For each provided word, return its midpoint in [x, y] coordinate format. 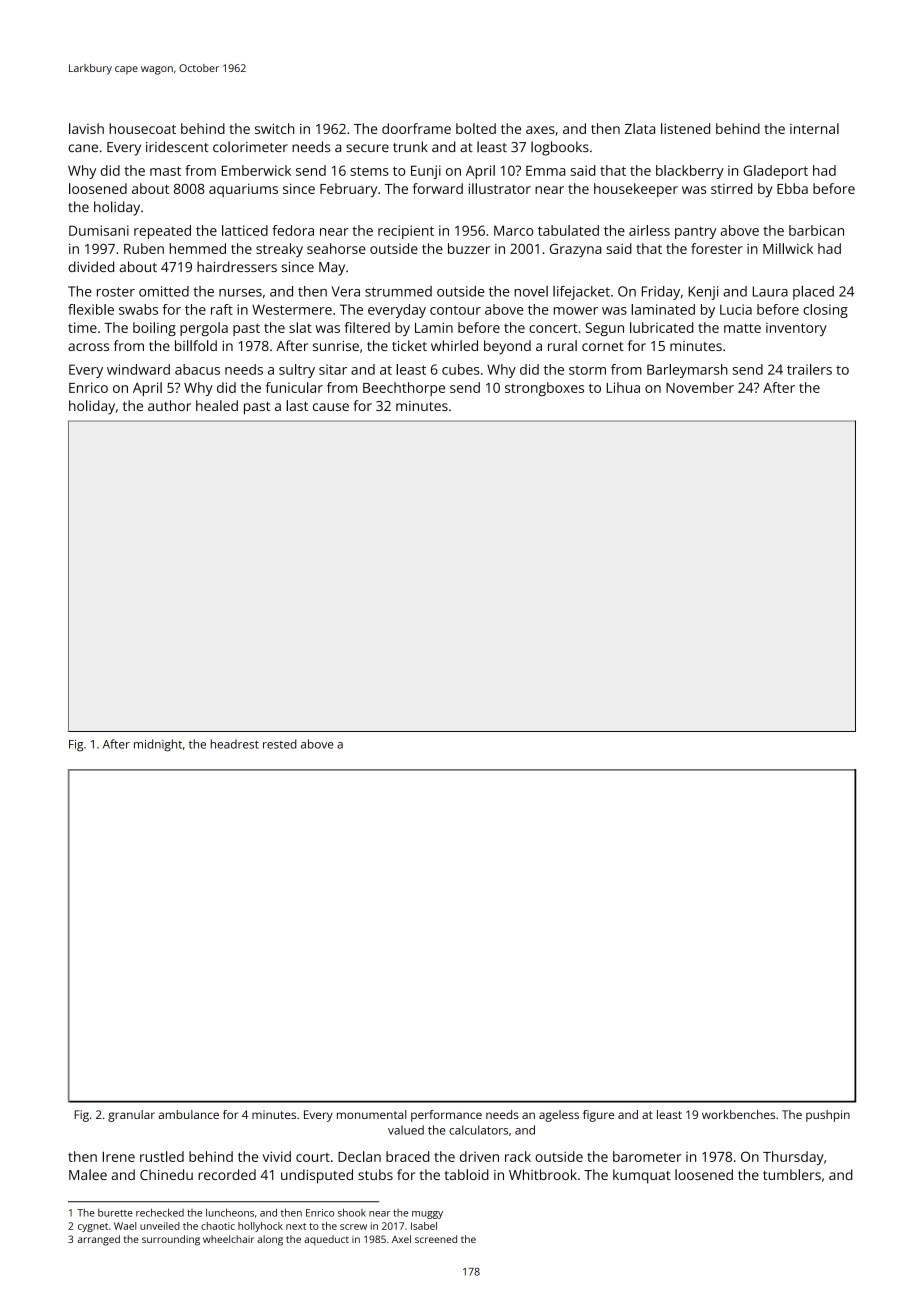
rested [280, 744]
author [169, 405]
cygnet [93, 1227]
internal [814, 128]
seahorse [336, 248]
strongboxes [544, 389]
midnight [158, 745]
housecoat [142, 128]
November [700, 387]
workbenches [738, 1114]
